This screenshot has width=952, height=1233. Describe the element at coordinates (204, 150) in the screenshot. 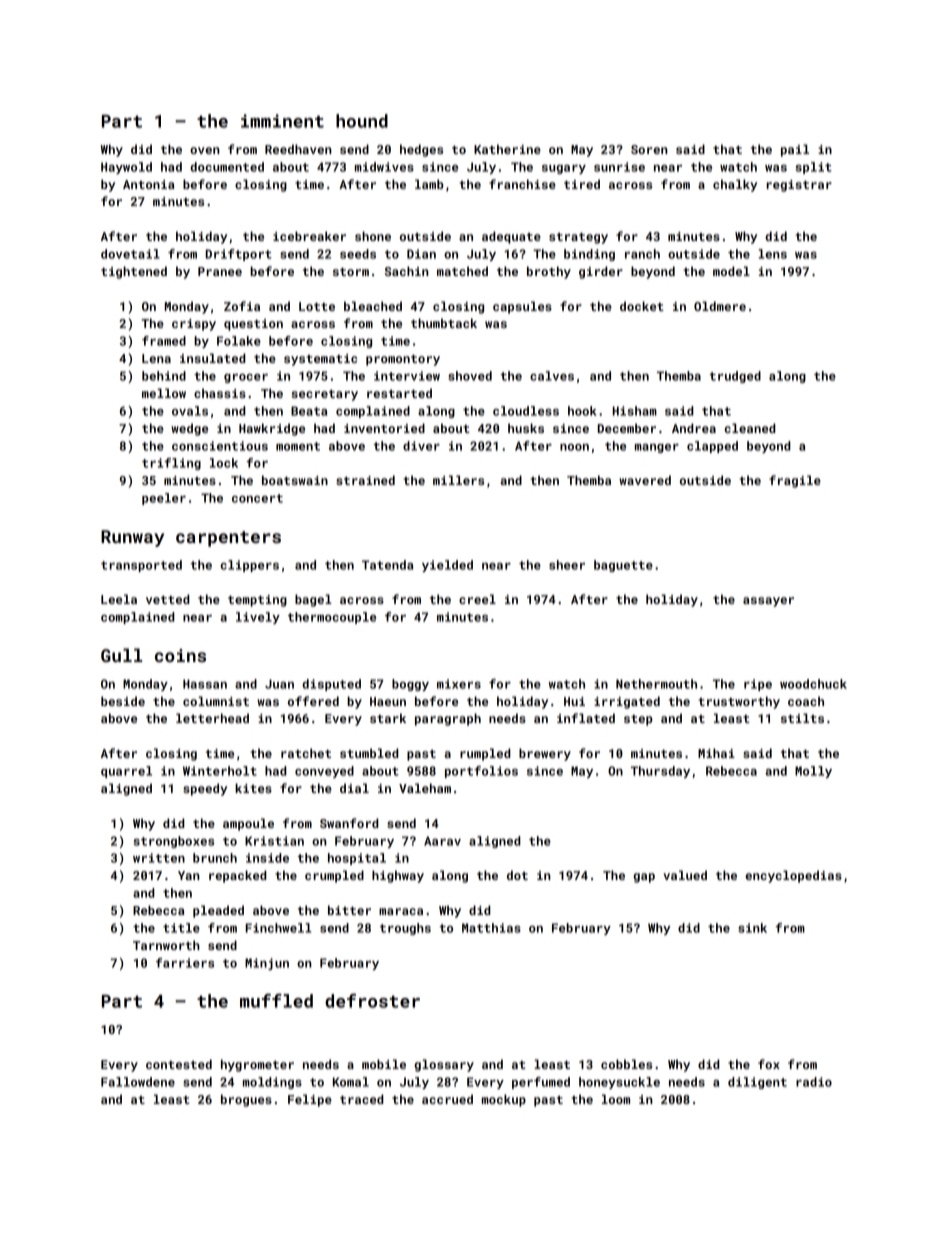

I see `oven` at that location.
